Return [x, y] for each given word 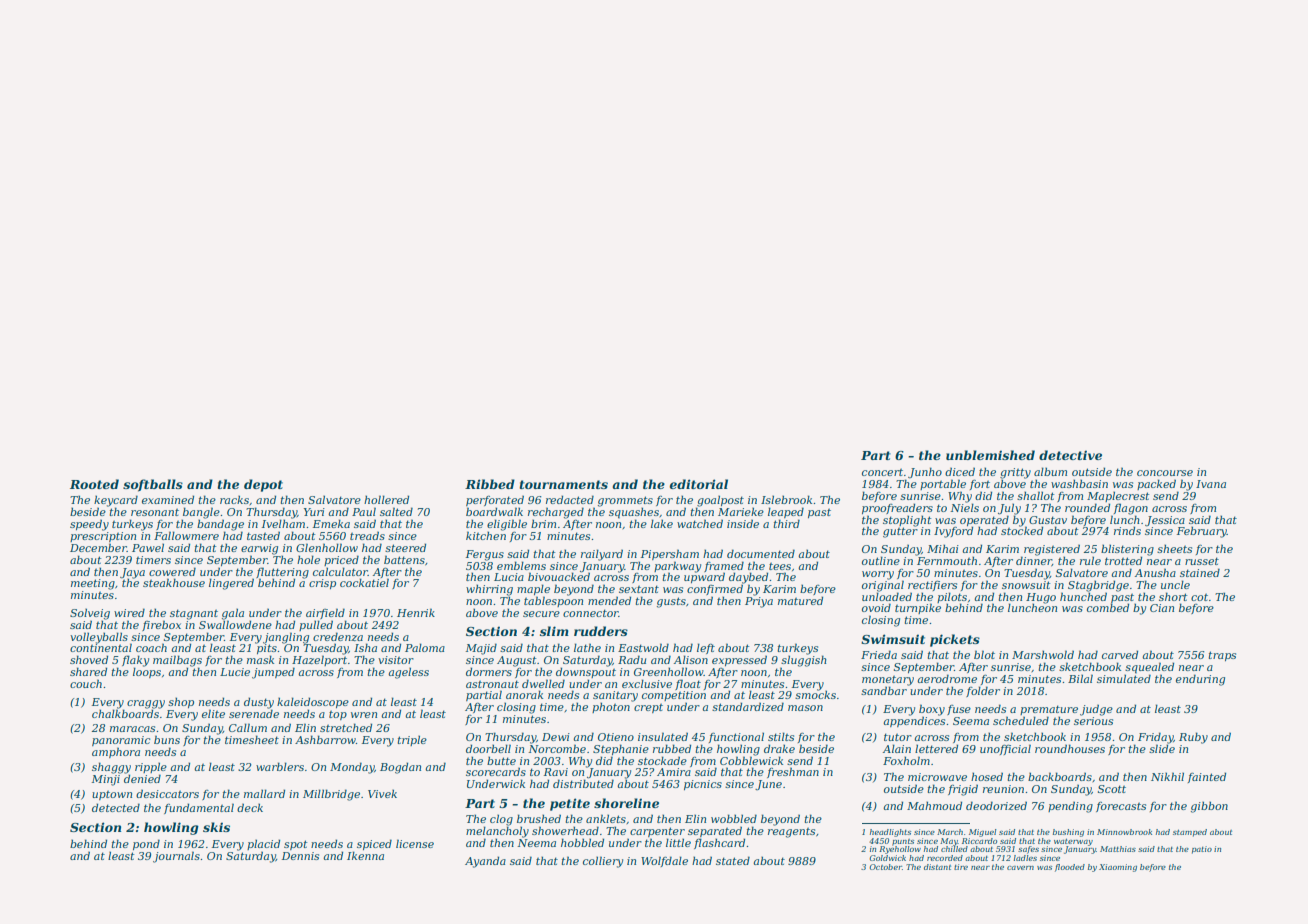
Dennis [300, 856]
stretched [346, 727]
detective [1070, 455]
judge [1096, 710]
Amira [674, 772]
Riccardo [980, 841]
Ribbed [490, 484]
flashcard [719, 843]
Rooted [94, 484]
